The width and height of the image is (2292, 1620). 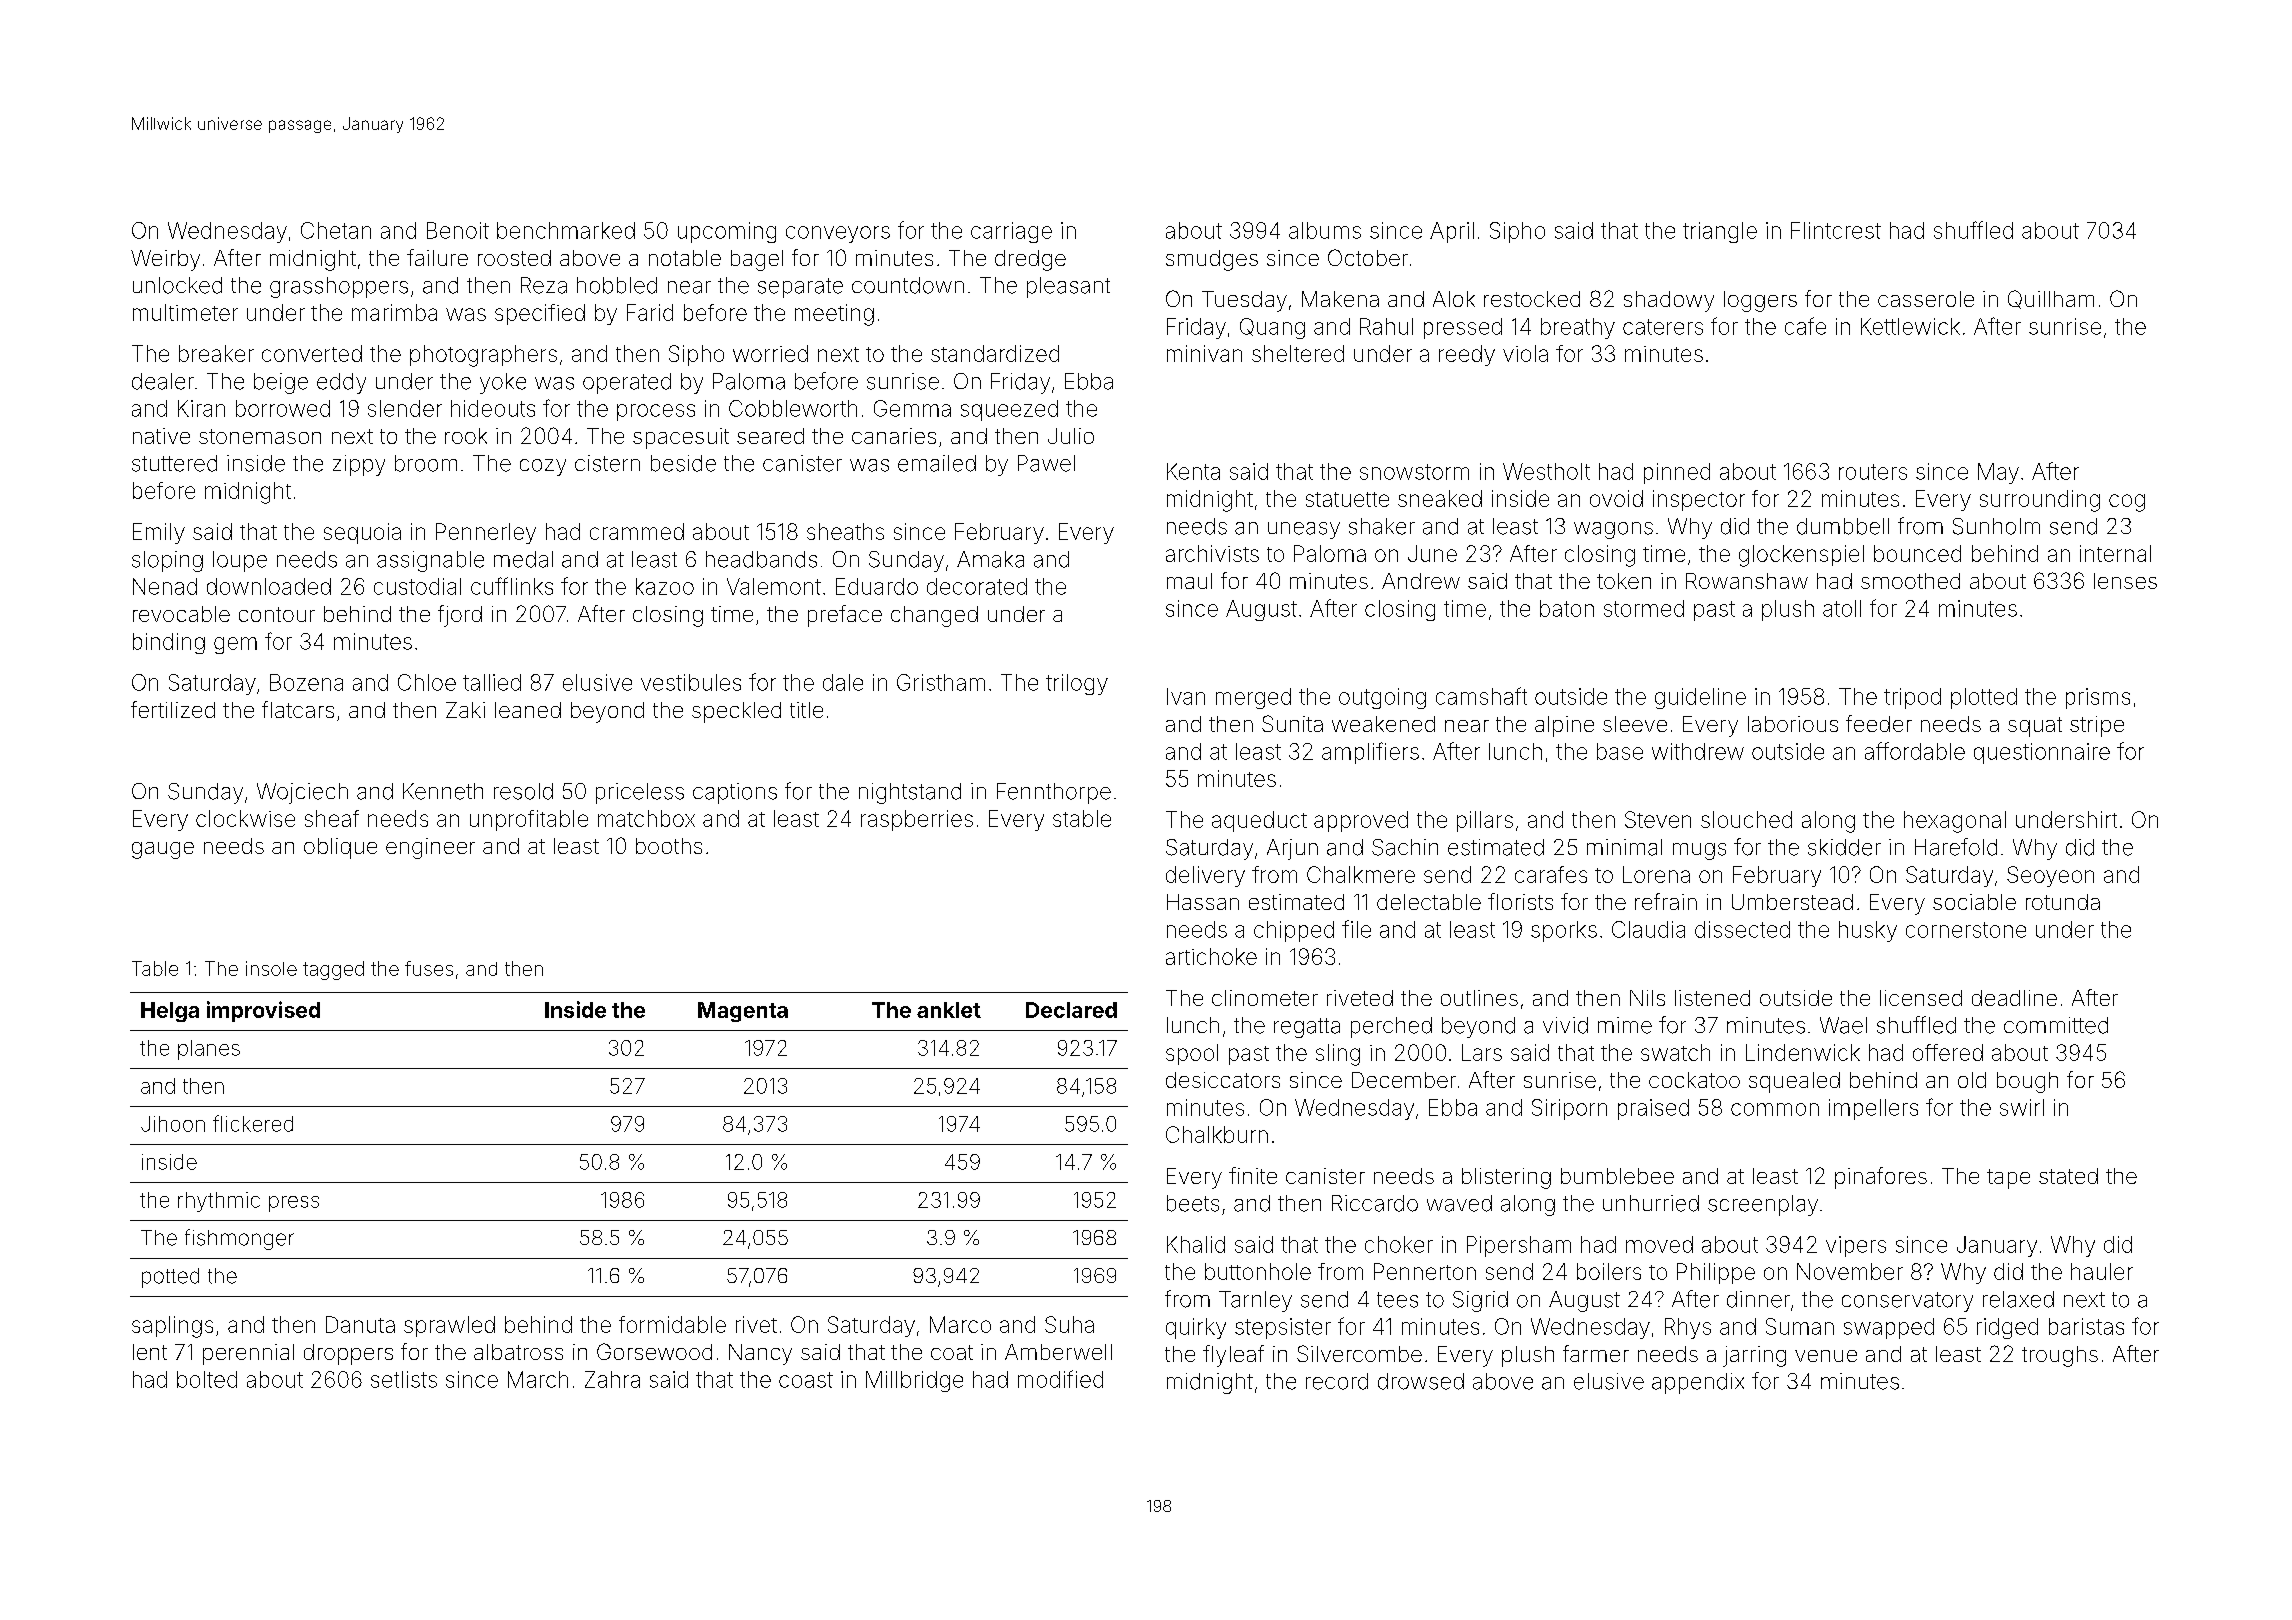 I want to click on drowsed, so click(x=1421, y=1381).
